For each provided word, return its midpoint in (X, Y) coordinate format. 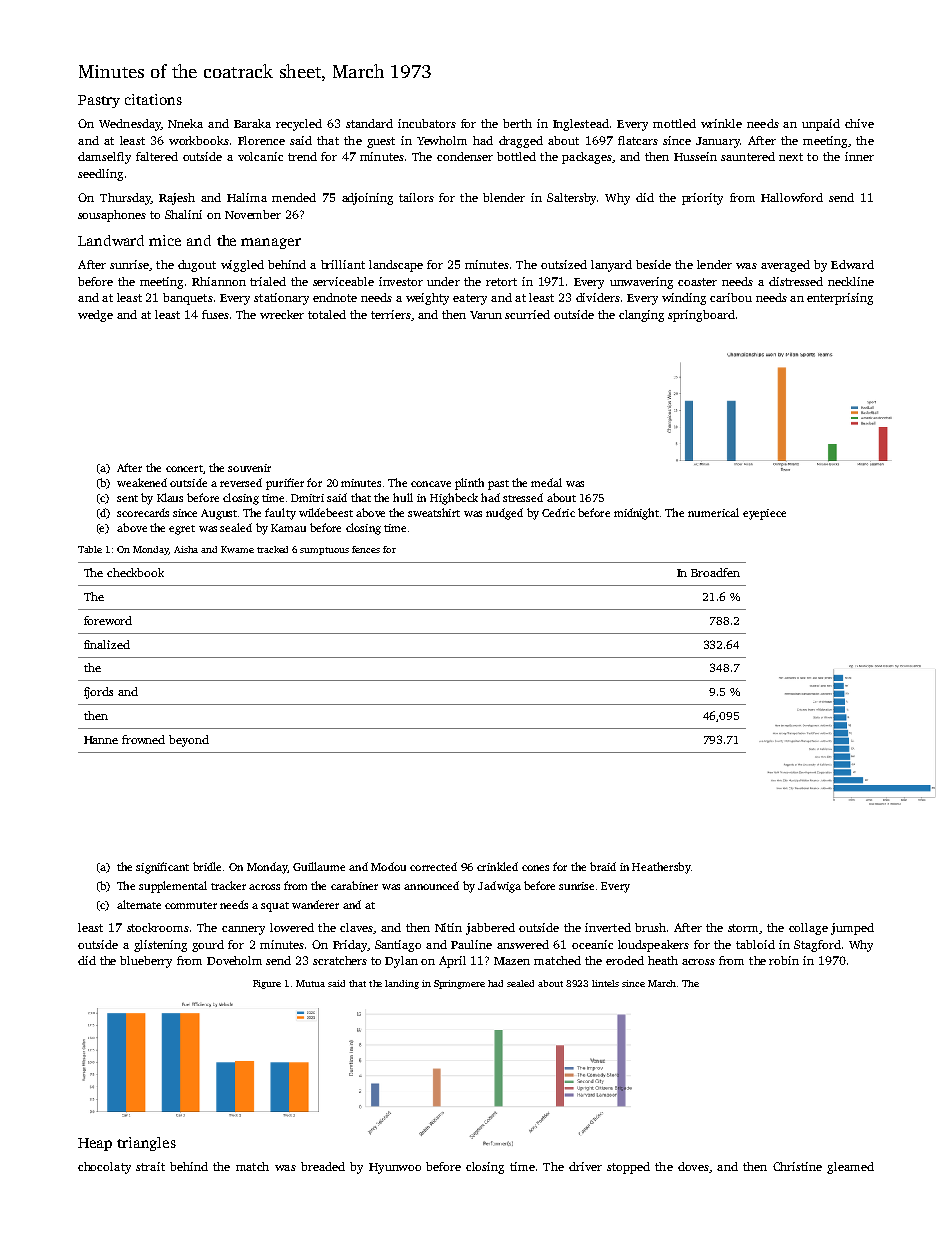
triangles (146, 1144)
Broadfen (715, 572)
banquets (188, 299)
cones (535, 868)
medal (546, 482)
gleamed (850, 1168)
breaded (323, 1166)
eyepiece (764, 514)
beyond (189, 741)
